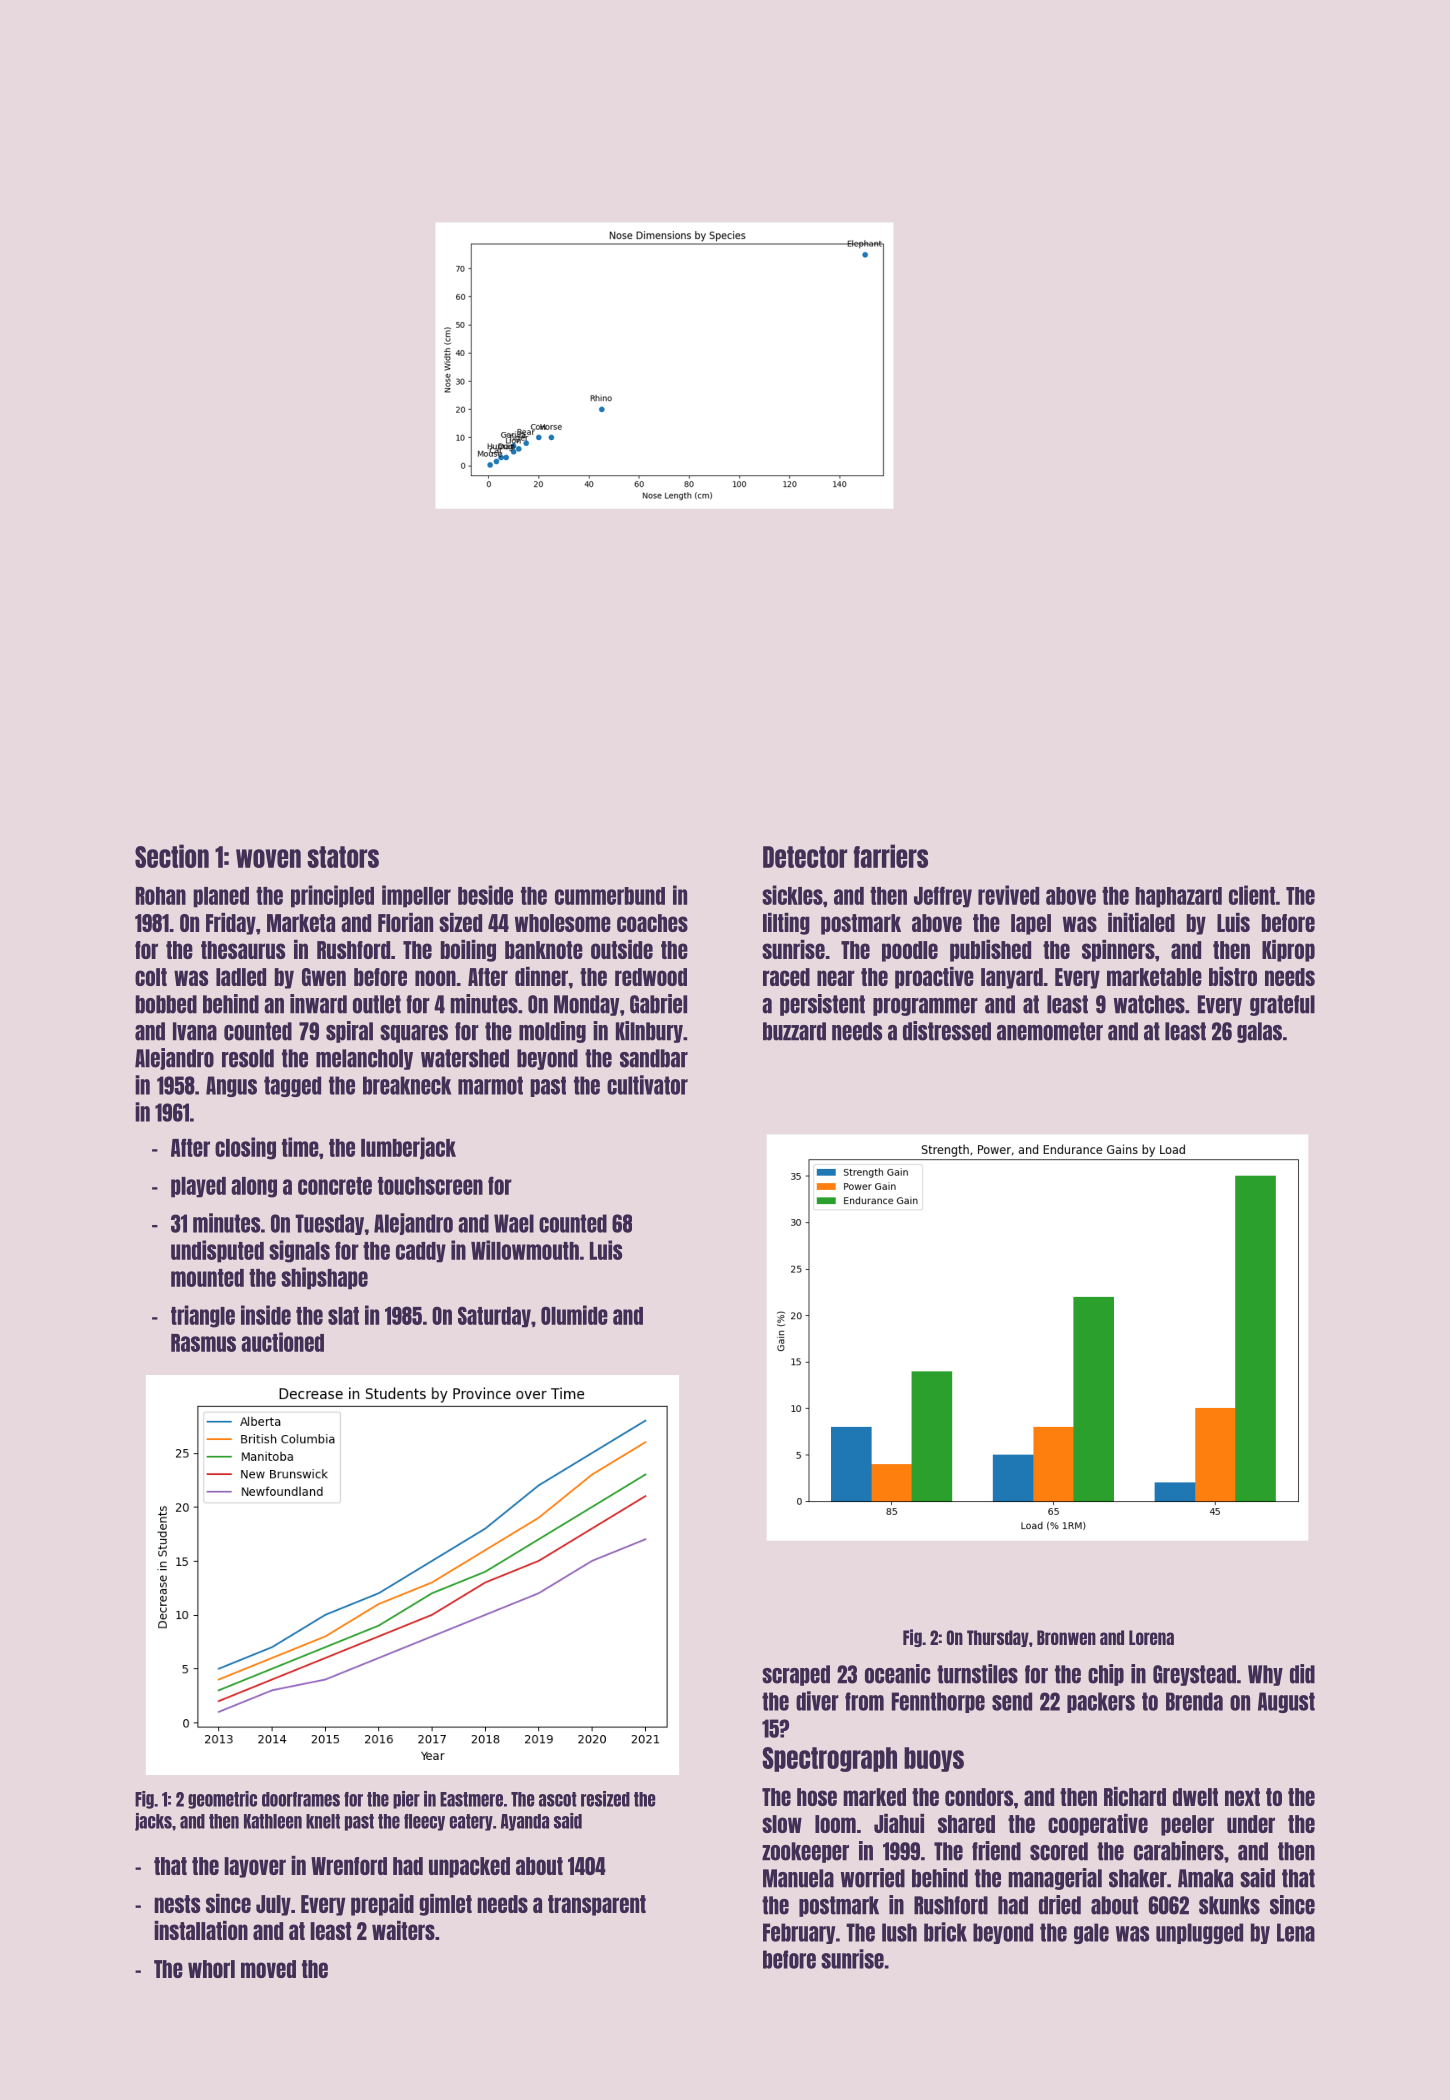 This image has height=2100, width=1450. What do you see at coordinates (343, 857) in the image?
I see `stators` at bounding box center [343, 857].
